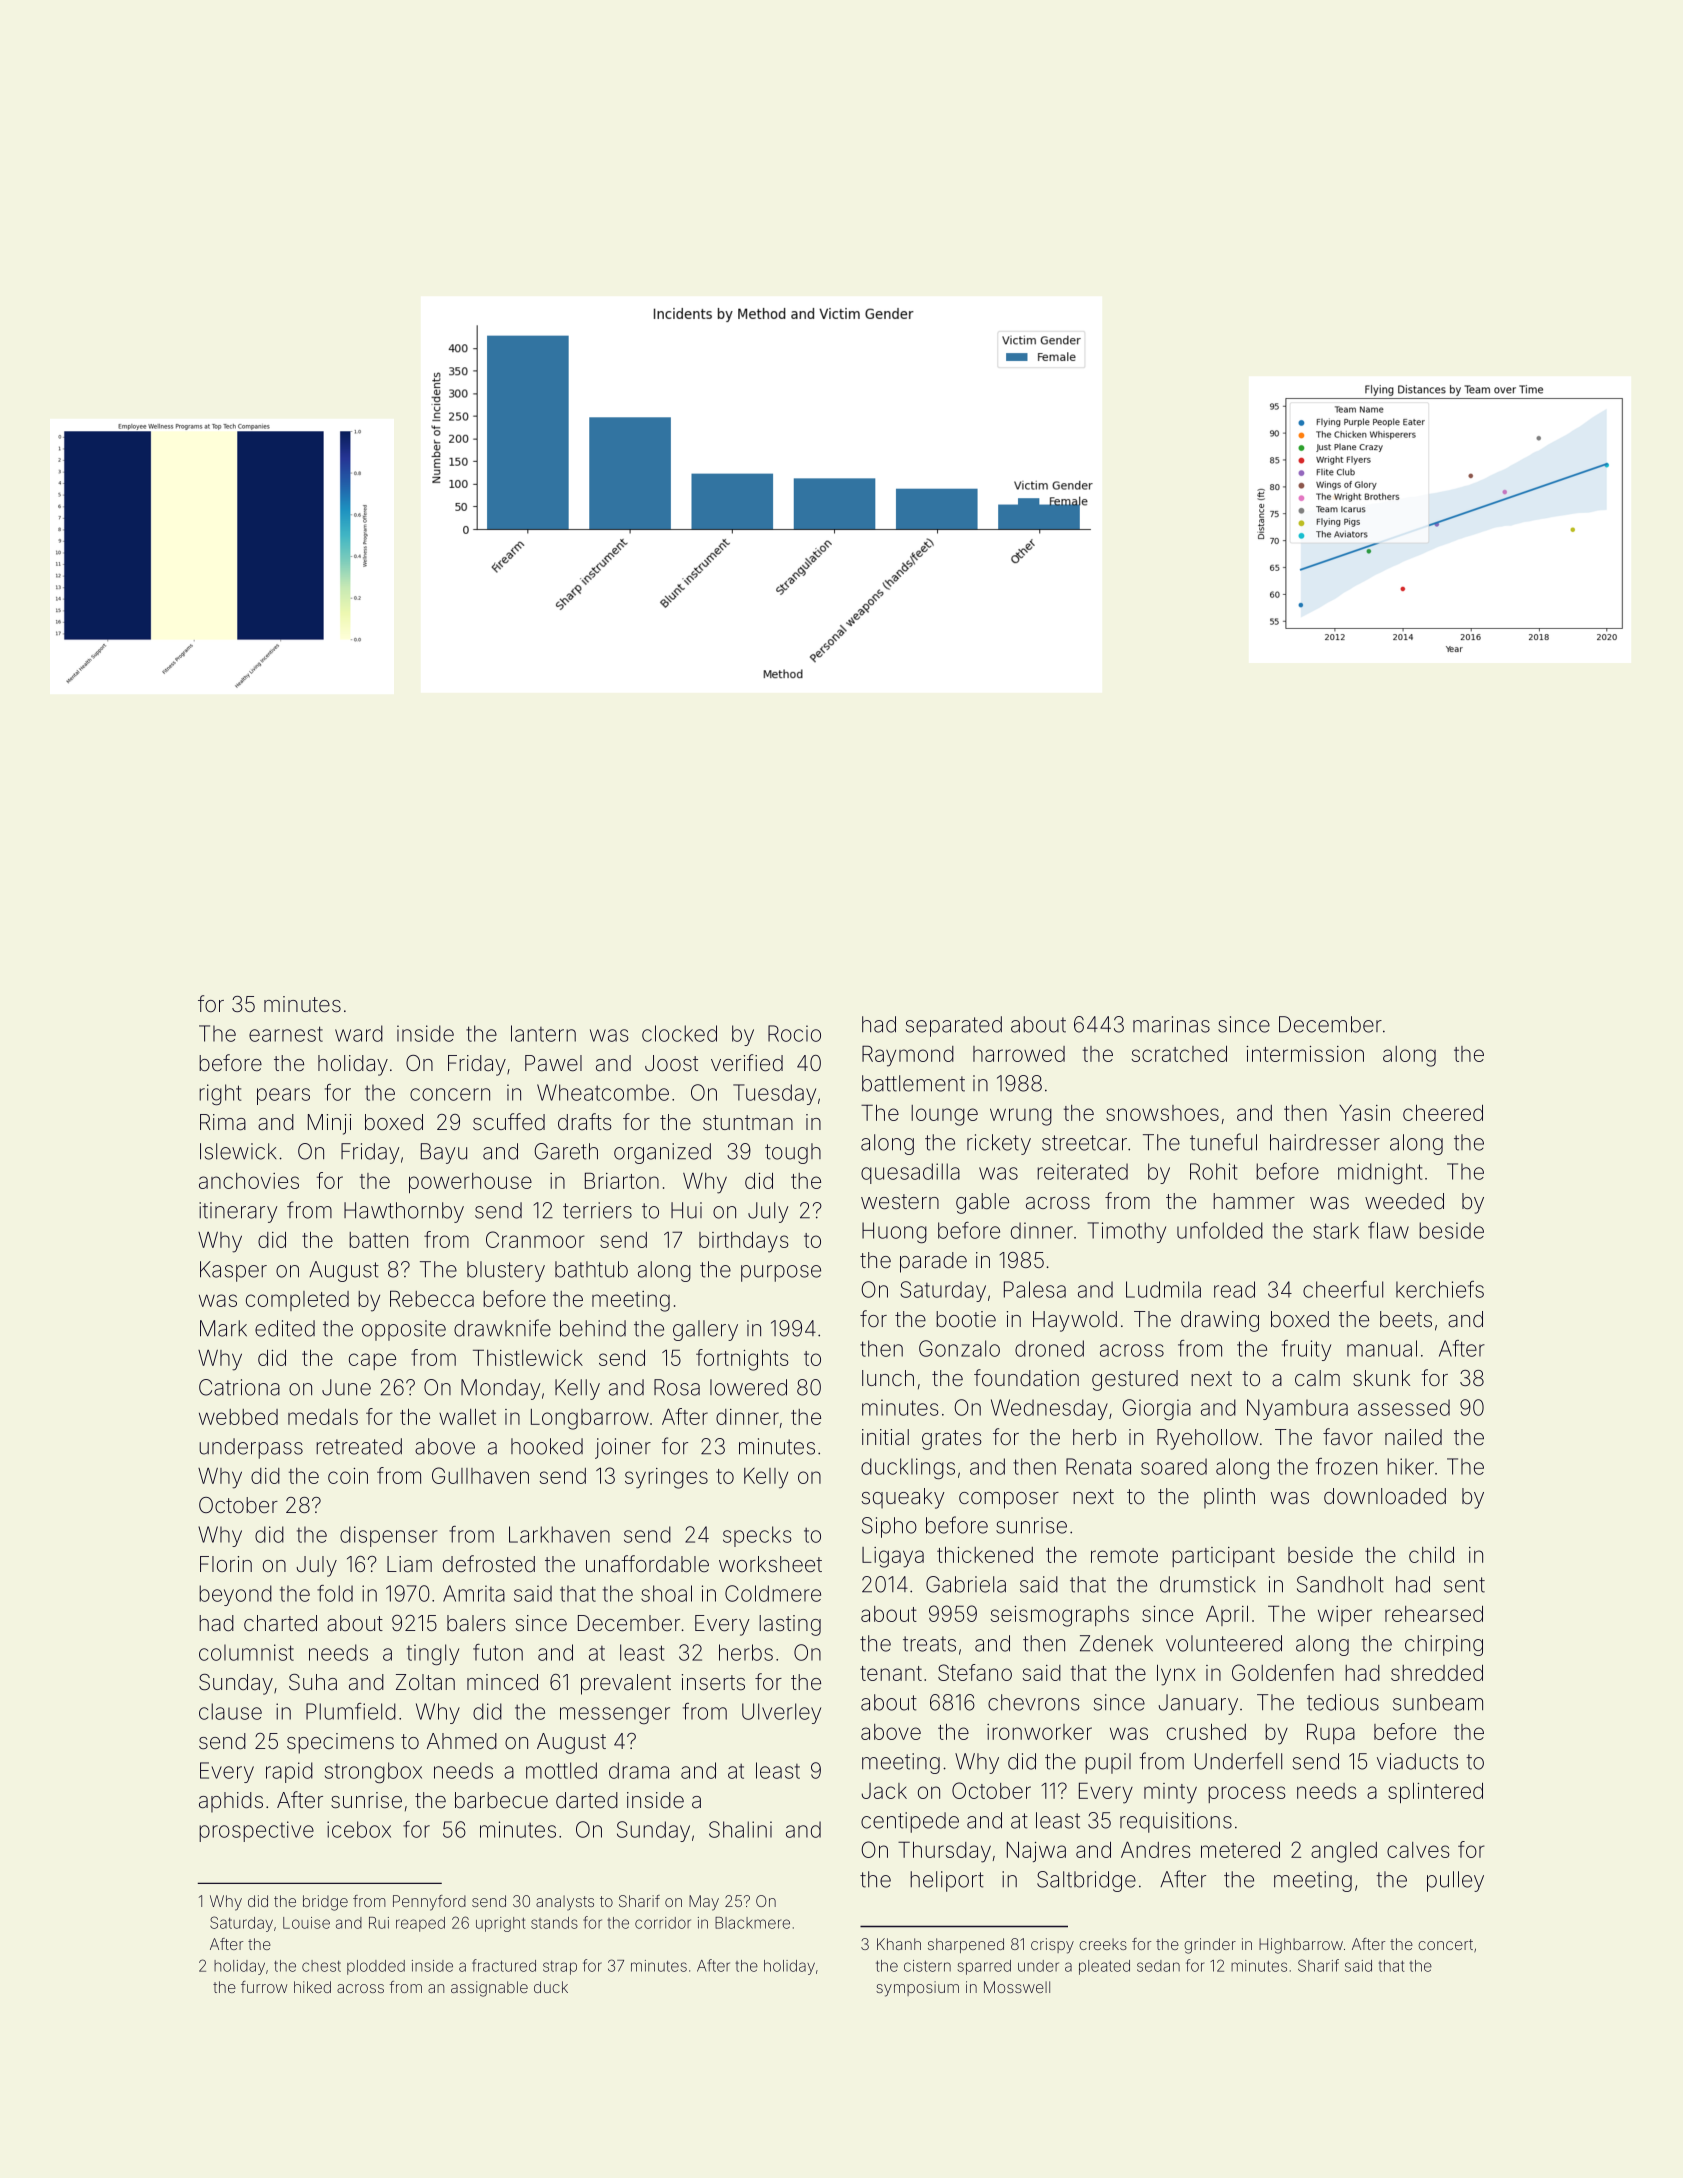 The height and width of the screenshot is (2178, 1683). I want to click on assignable, so click(489, 1989).
